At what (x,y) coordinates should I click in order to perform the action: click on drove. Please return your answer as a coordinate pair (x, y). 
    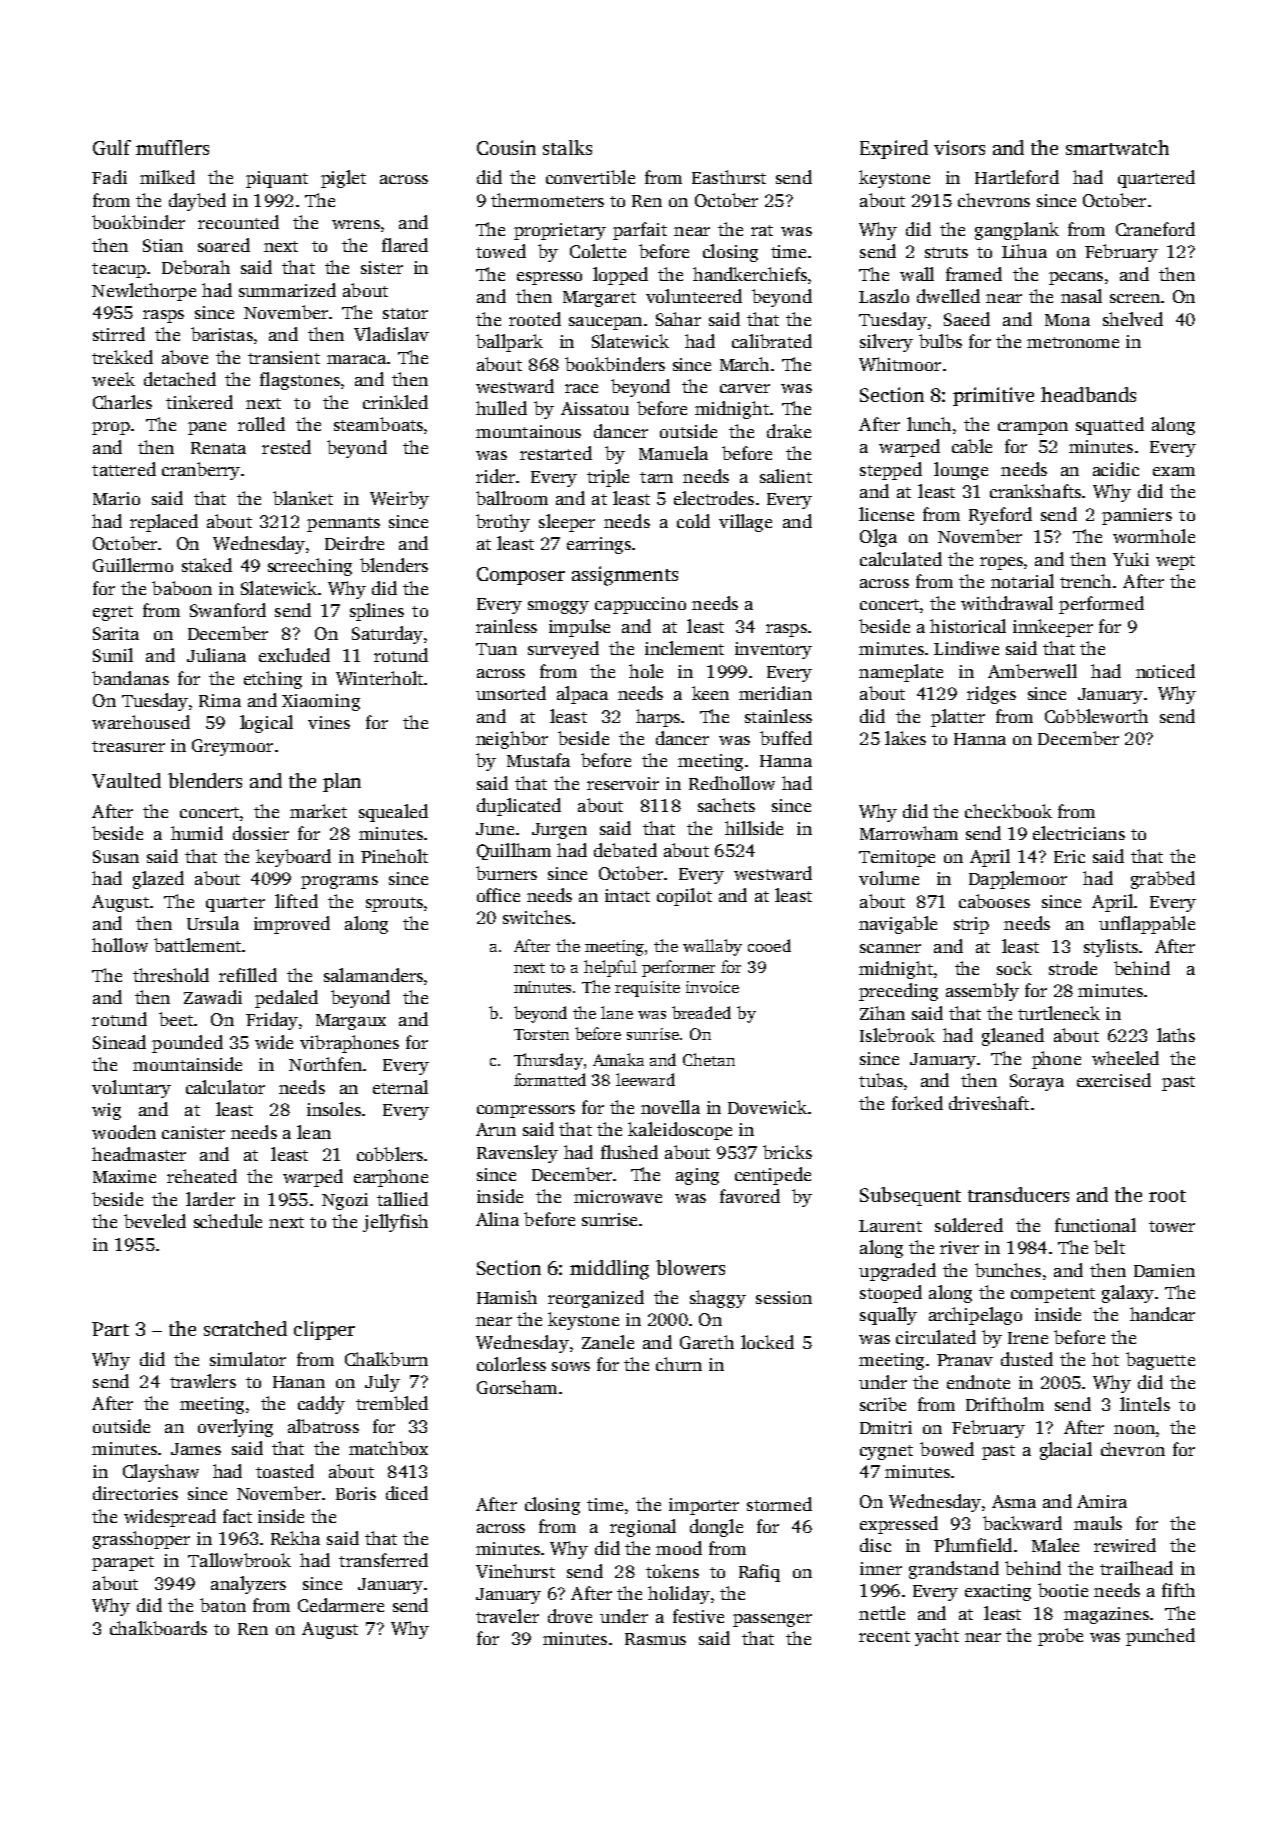
    Looking at the image, I should click on (570, 1616).
